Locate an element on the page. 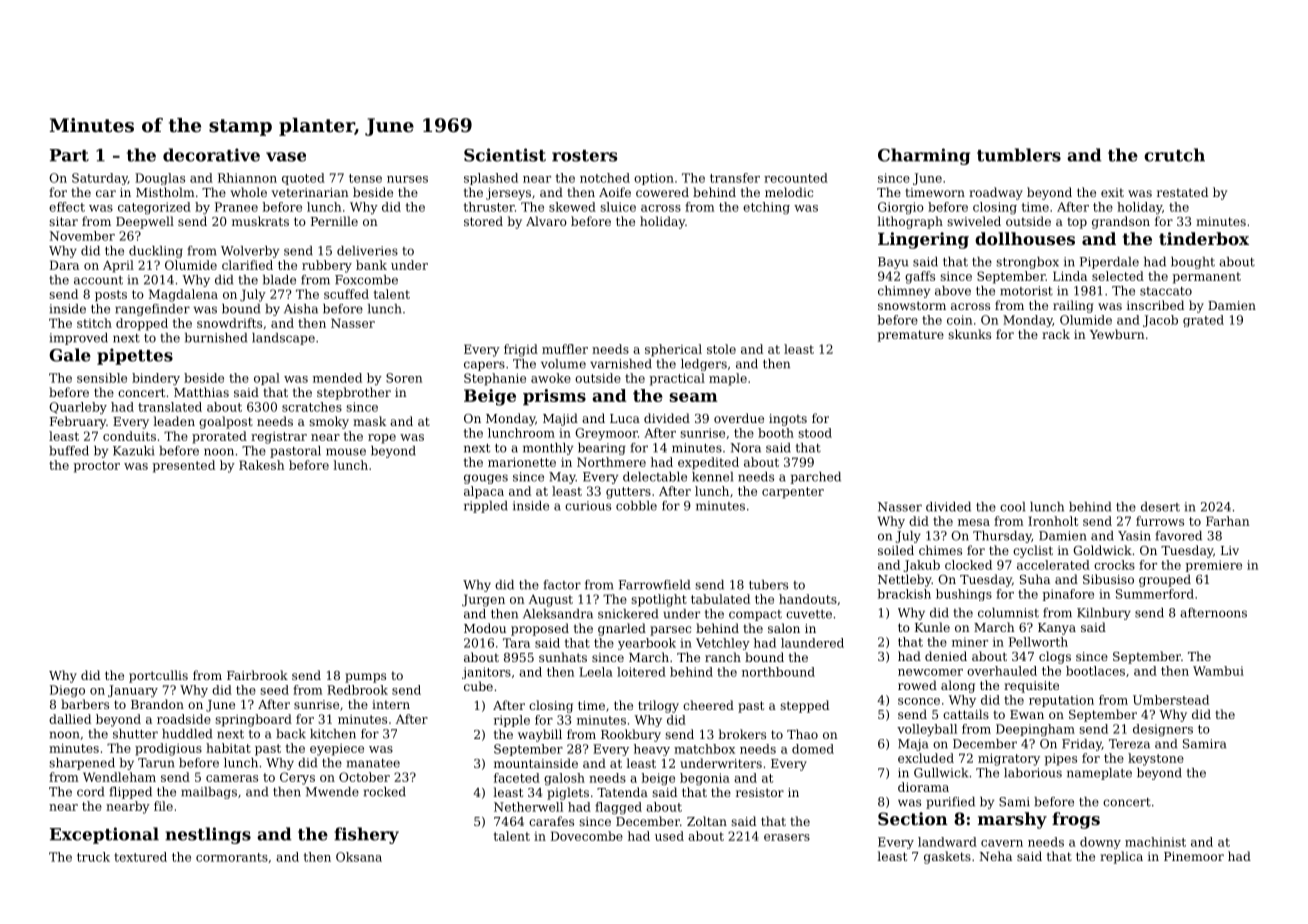 The width and height of the document is (1308, 924). Part is located at coordinates (69, 155).
